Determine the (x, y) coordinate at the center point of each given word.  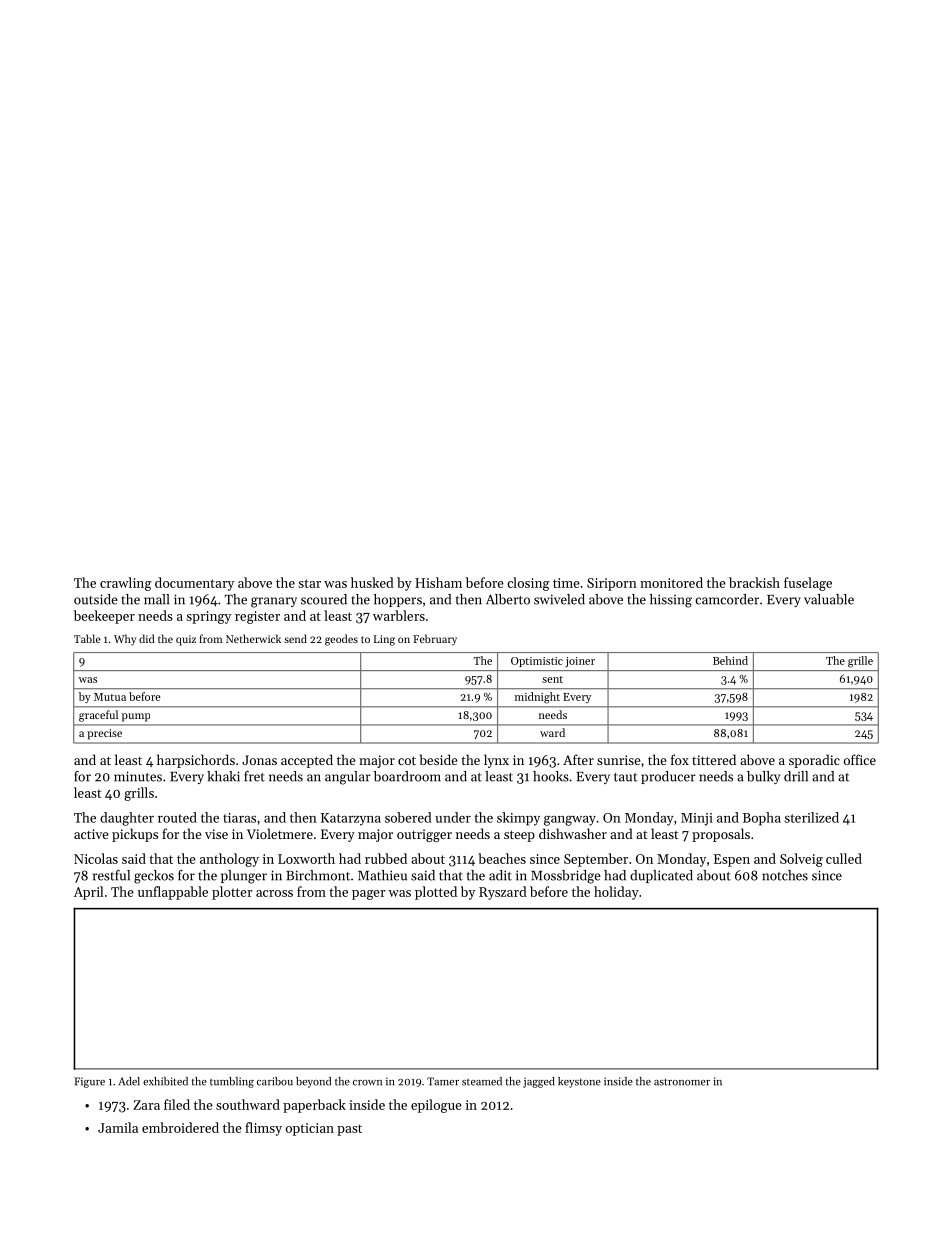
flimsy (263, 1129)
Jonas (259, 760)
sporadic (814, 761)
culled (844, 858)
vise (216, 834)
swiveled (559, 599)
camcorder (727, 599)
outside (96, 599)
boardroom (407, 776)
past (349, 1130)
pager (368, 895)
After (578, 759)
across (274, 893)
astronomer (682, 1082)
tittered (714, 759)
